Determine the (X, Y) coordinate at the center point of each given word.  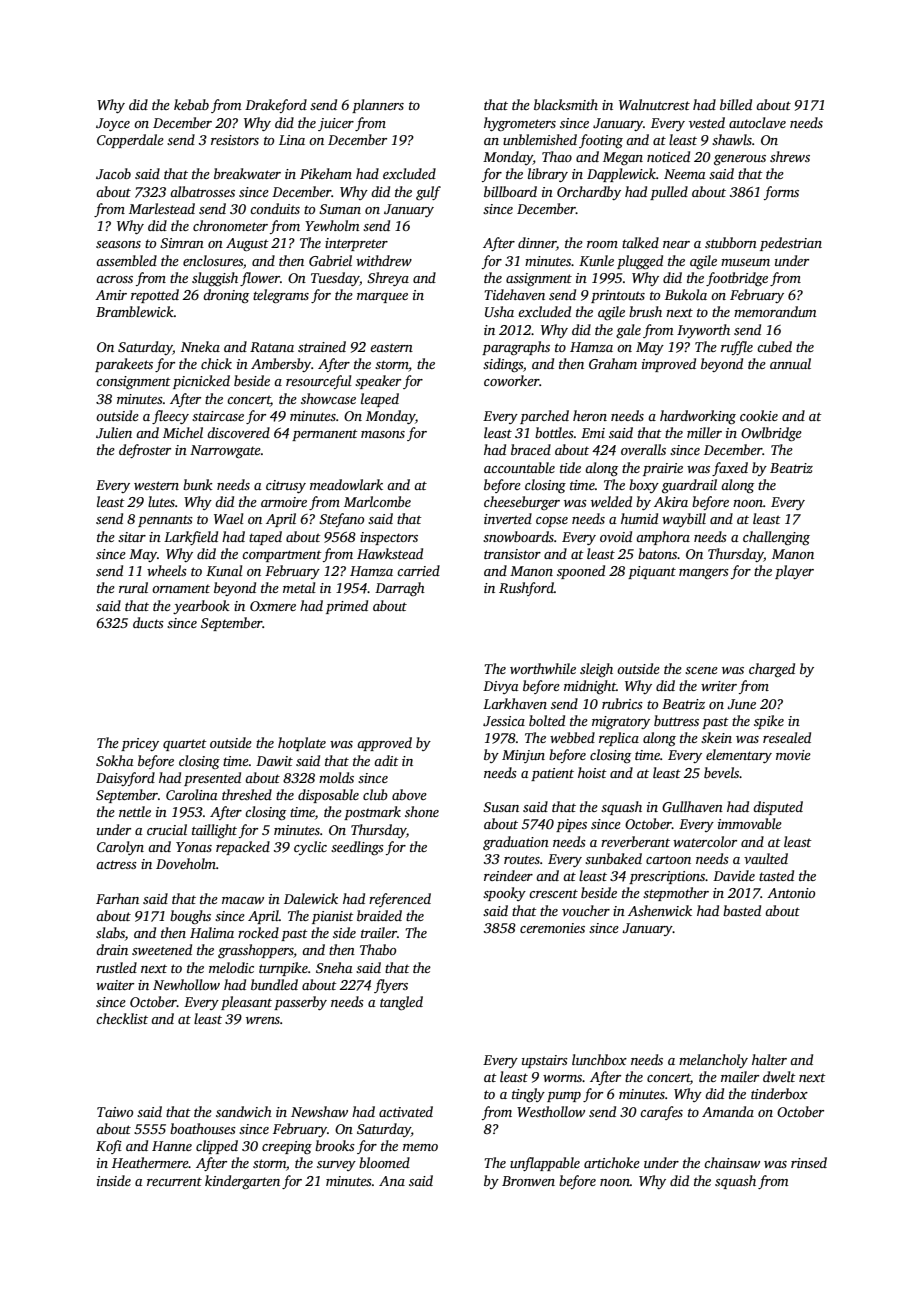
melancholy (713, 1061)
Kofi (109, 1147)
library (548, 175)
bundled (274, 984)
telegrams (281, 296)
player (794, 572)
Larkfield (191, 538)
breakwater (247, 173)
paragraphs (516, 348)
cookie (759, 415)
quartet (185, 745)
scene (701, 670)
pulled (669, 193)
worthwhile (543, 668)
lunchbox (599, 1059)
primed (347, 607)
